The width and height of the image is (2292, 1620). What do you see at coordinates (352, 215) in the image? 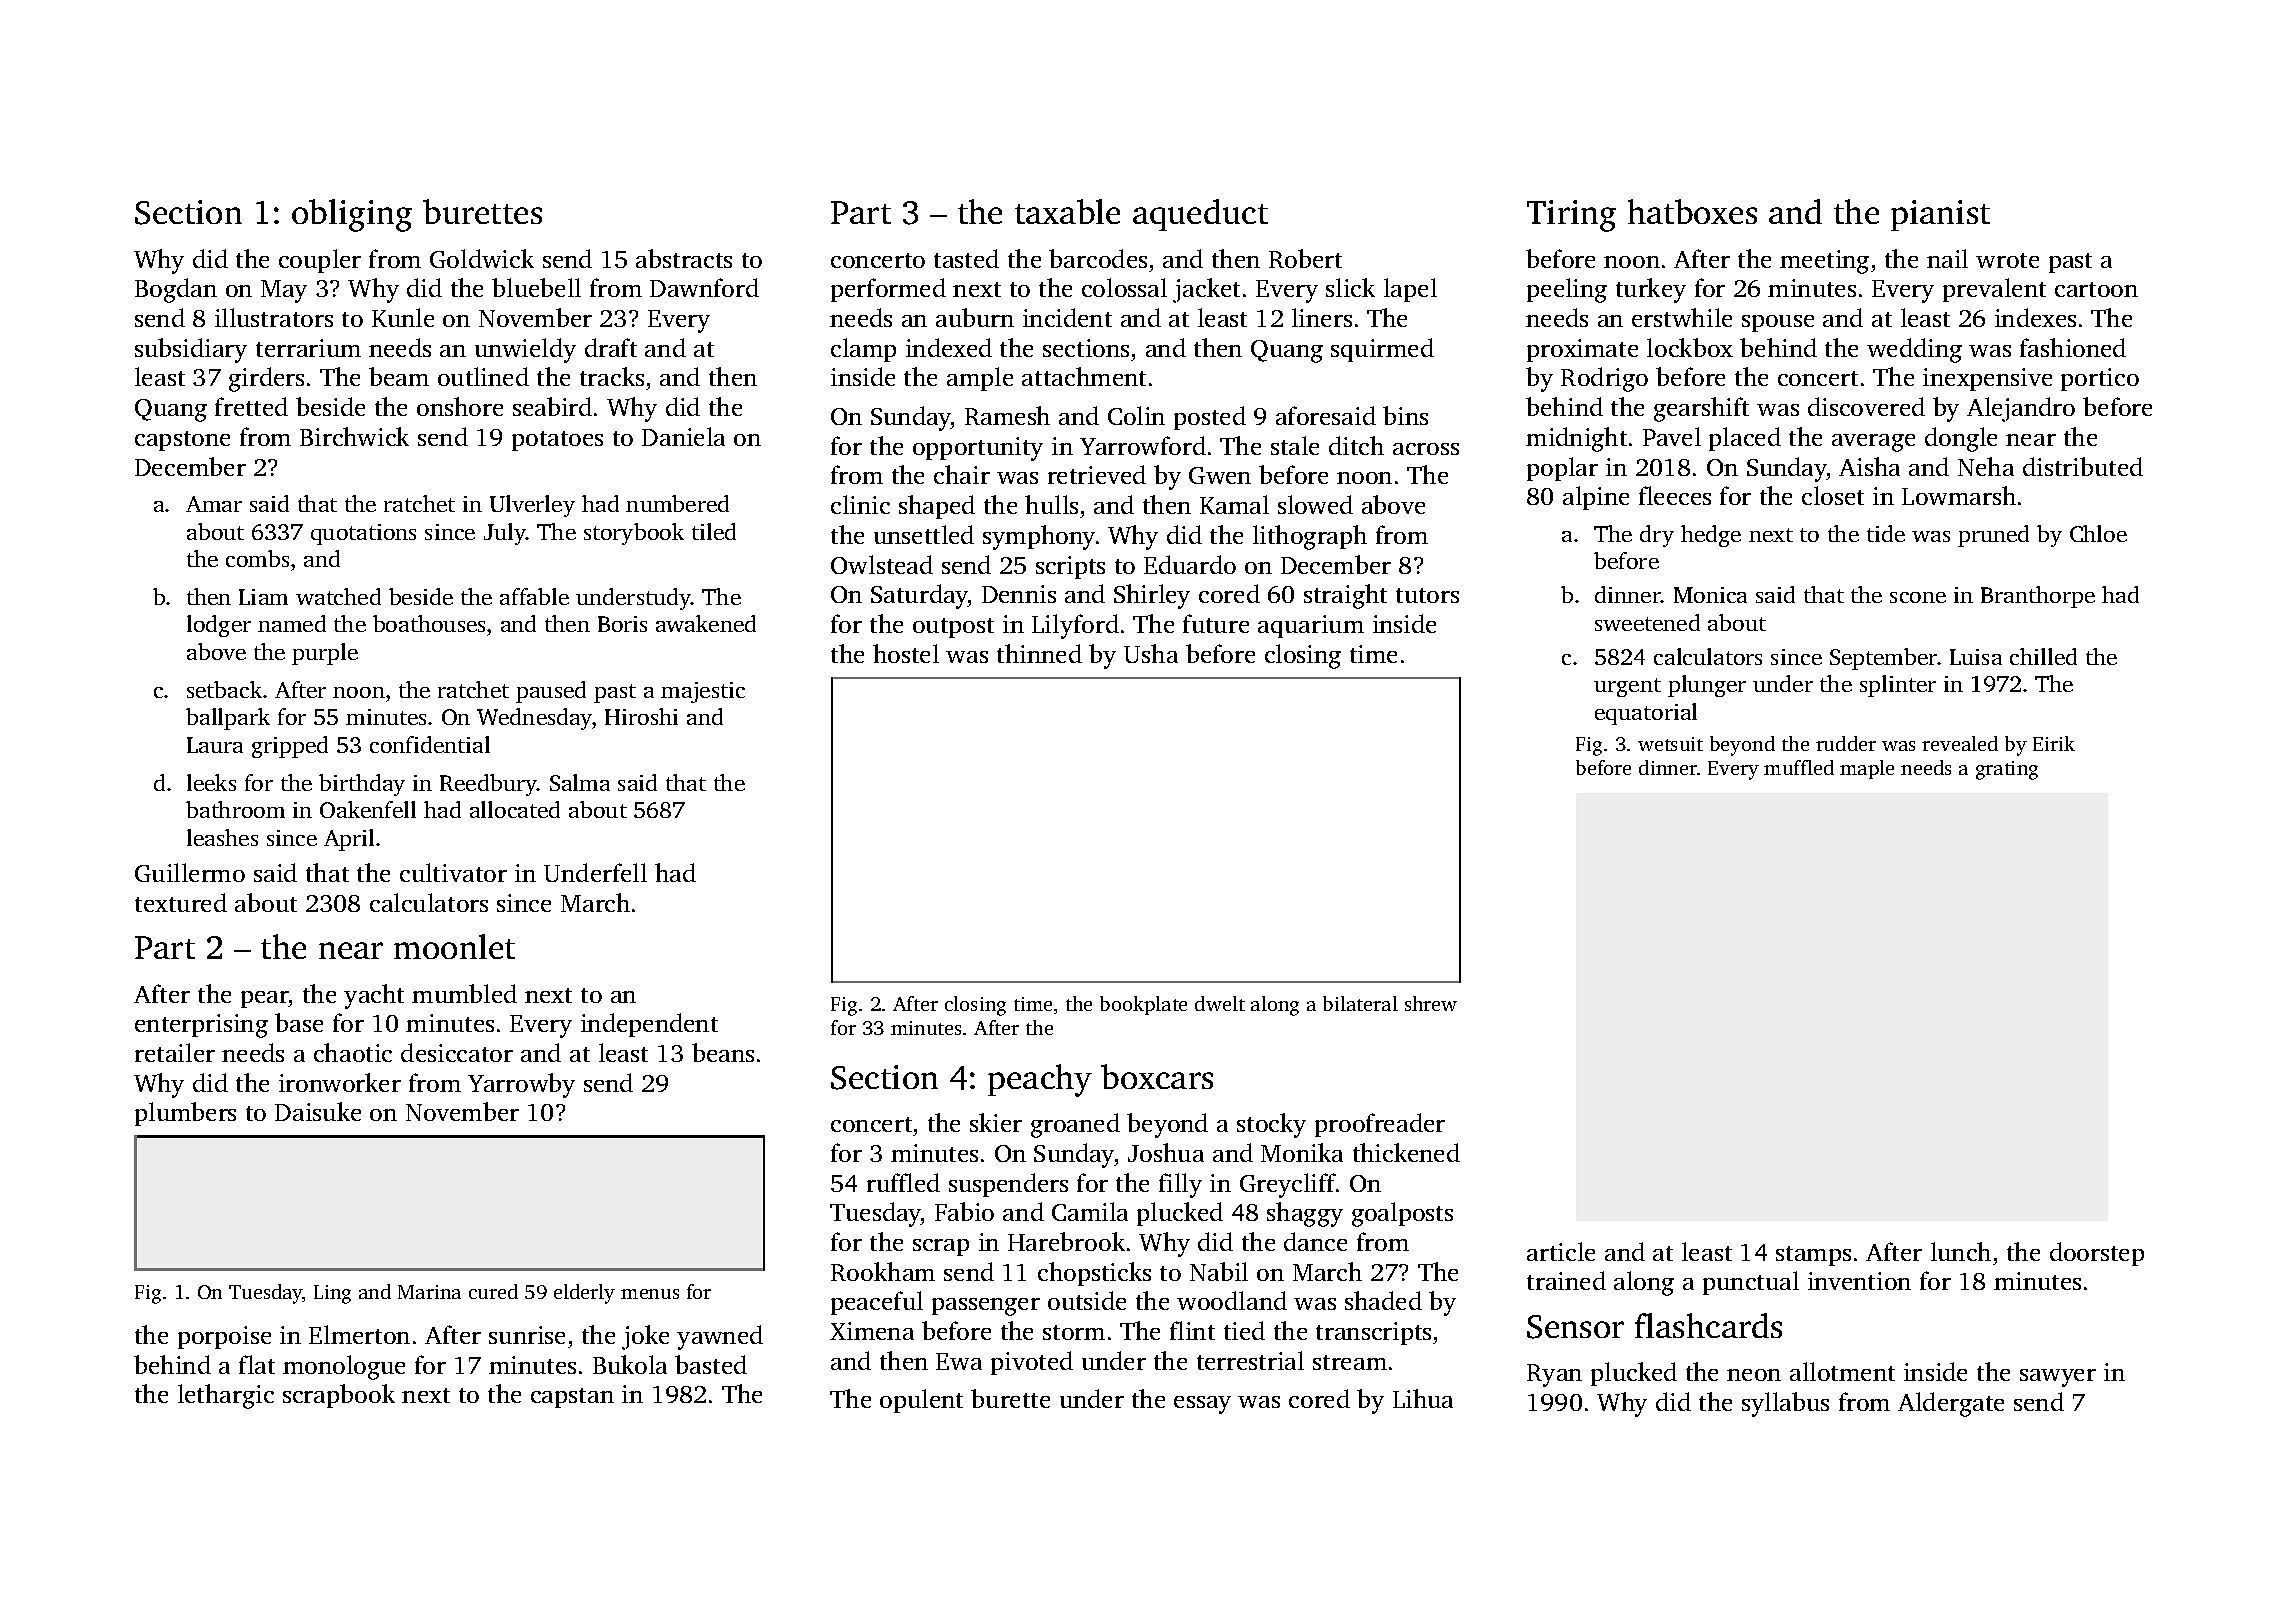
I see `obliging` at bounding box center [352, 215].
